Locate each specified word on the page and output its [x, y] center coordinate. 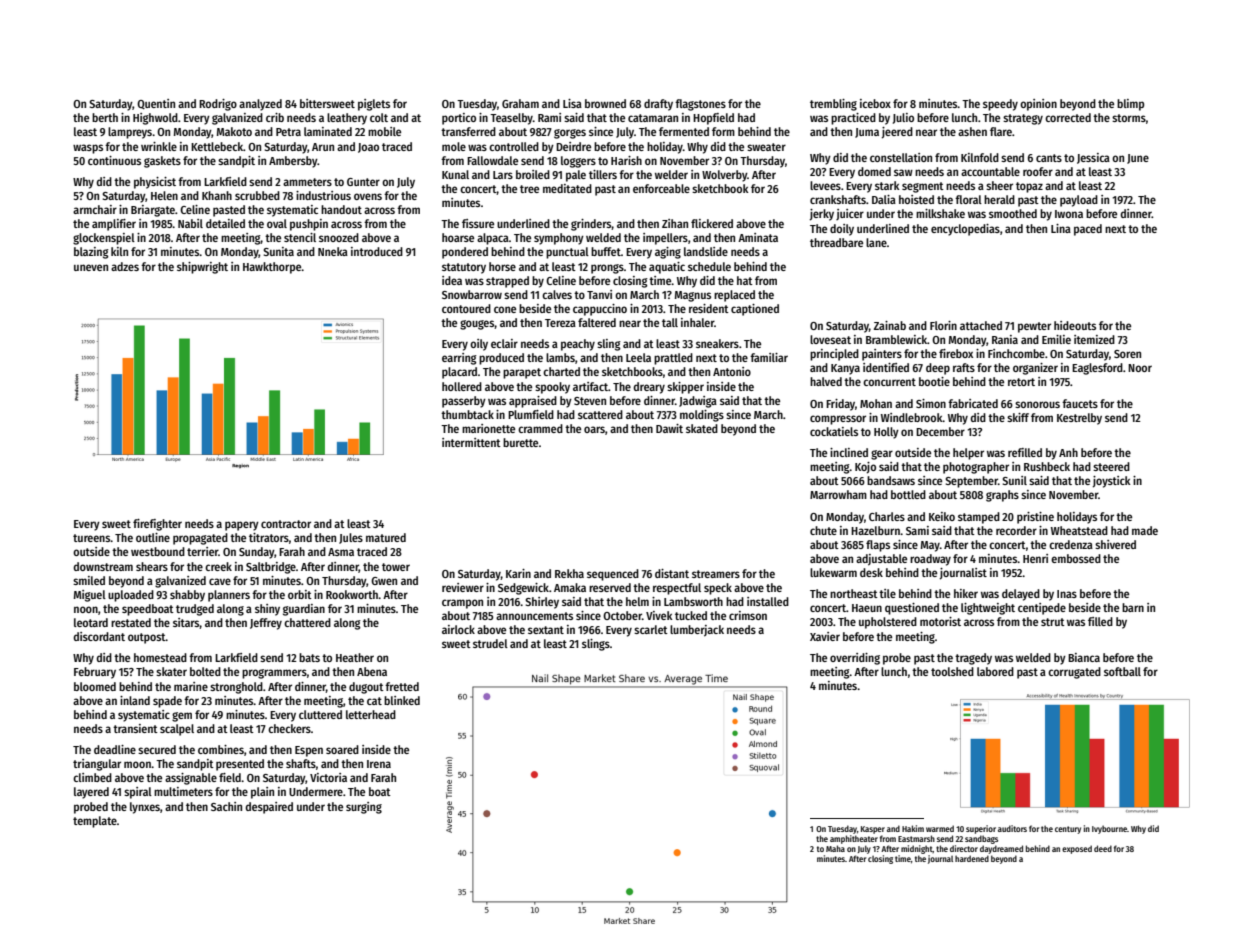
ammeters [307, 182]
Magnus [693, 296]
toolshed [952, 671]
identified [886, 367]
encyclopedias [965, 230]
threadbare [836, 242]
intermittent [471, 442]
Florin [943, 325]
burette [520, 442]
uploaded [131, 596]
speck [718, 589]
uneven [91, 267]
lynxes [145, 808]
